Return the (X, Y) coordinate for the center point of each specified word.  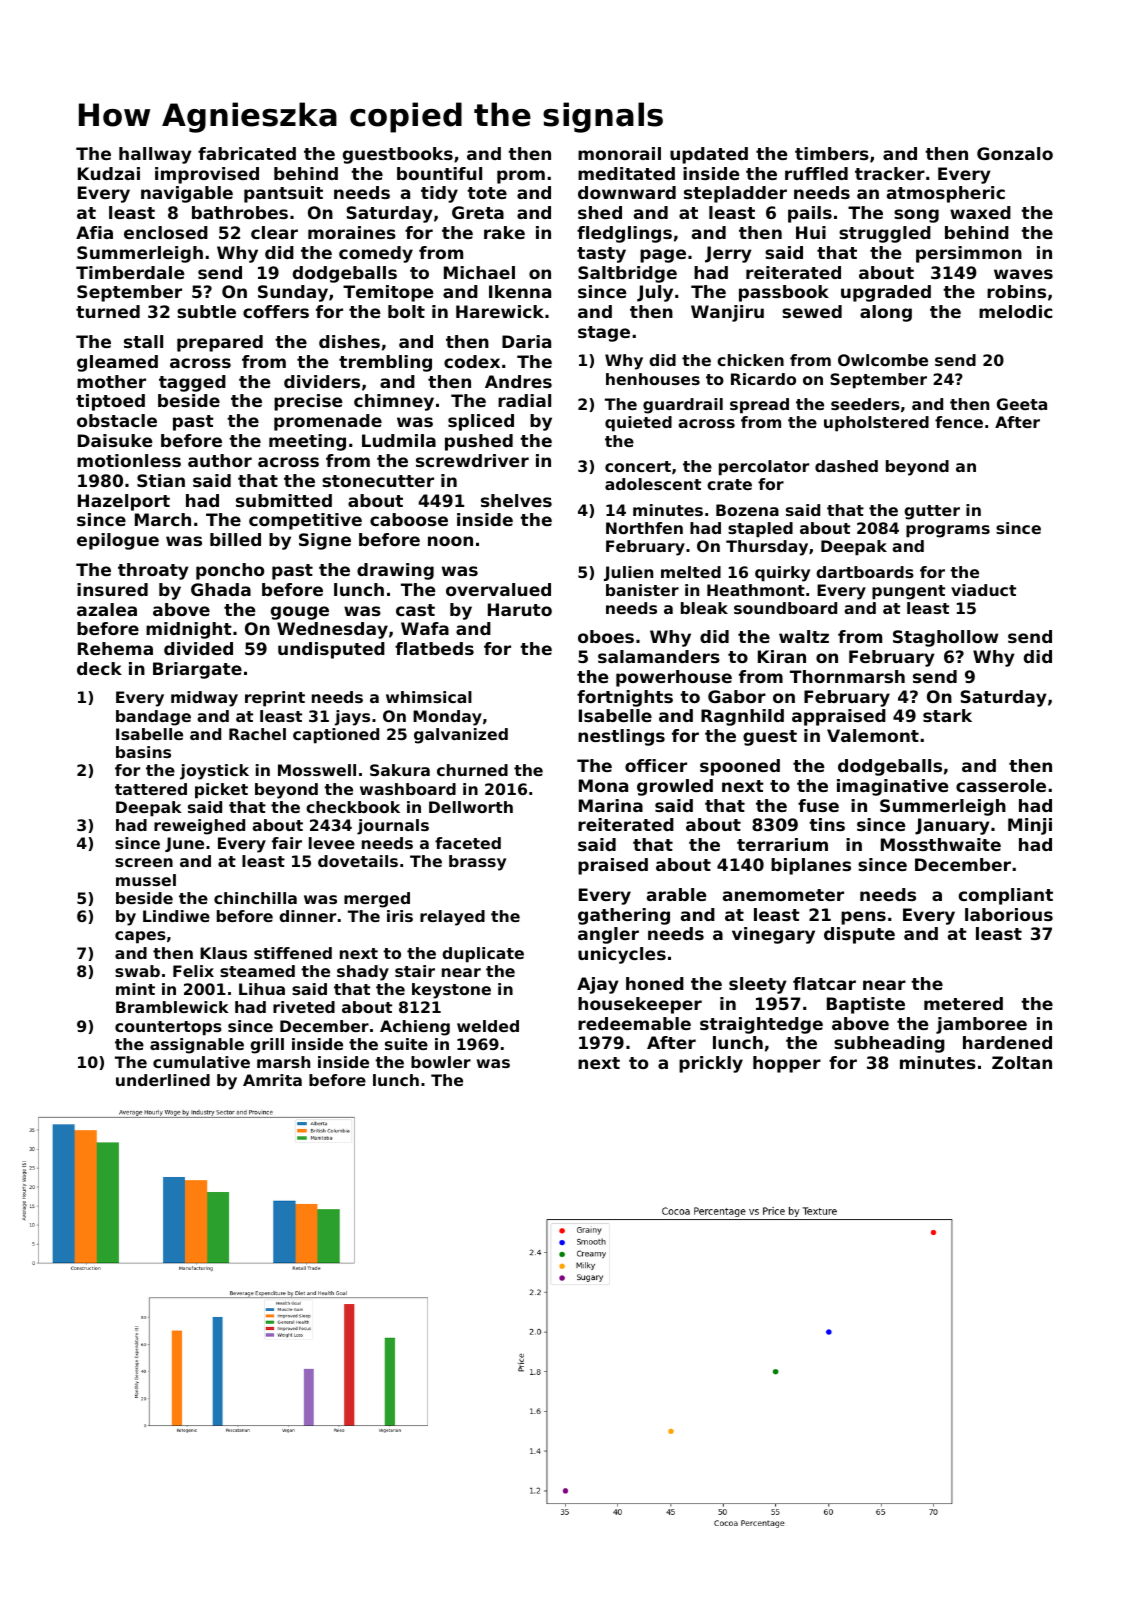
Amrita (272, 1080)
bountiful (439, 173)
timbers (832, 153)
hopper (787, 1064)
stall (143, 341)
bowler (441, 1062)
